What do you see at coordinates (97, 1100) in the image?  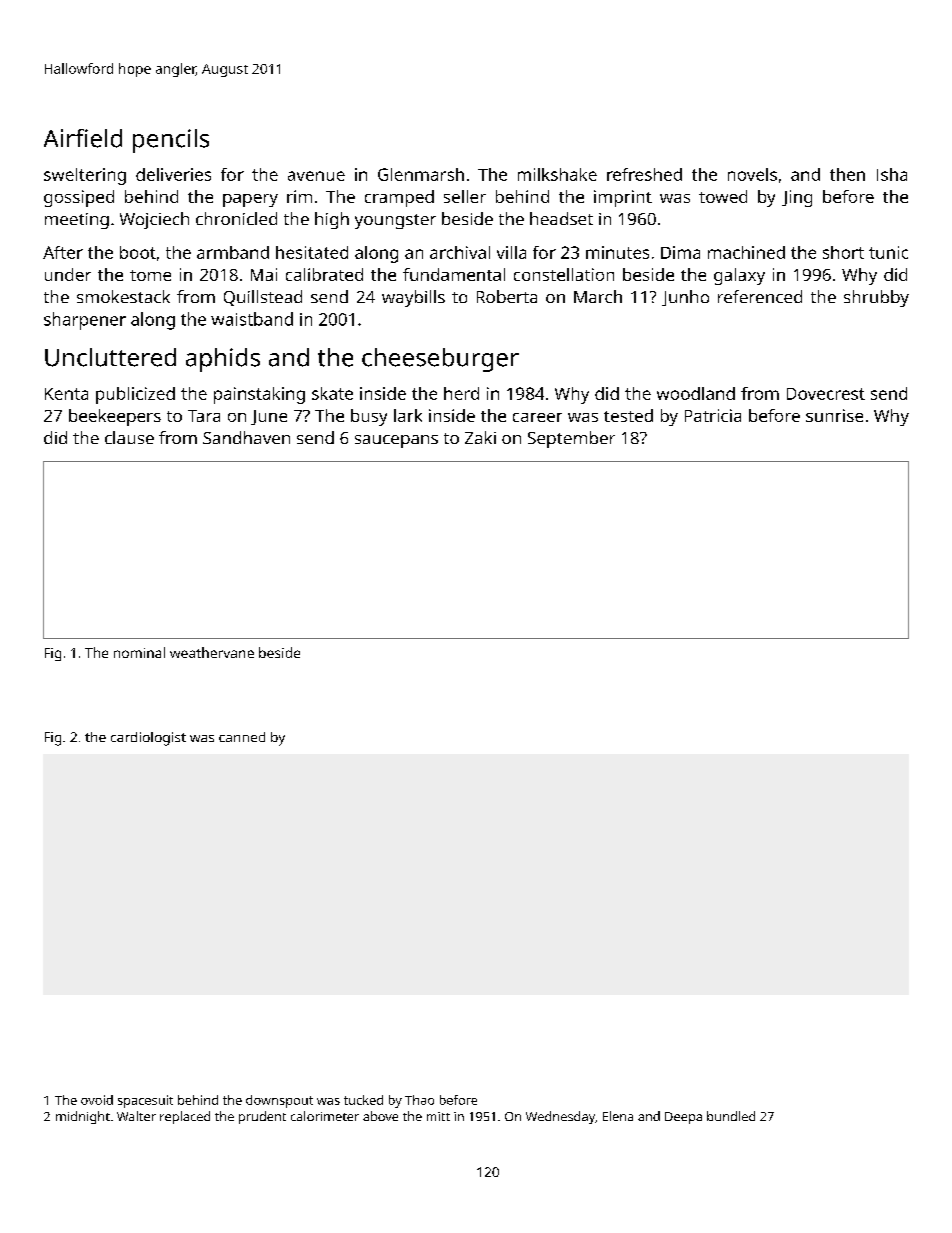 I see `ovoid` at bounding box center [97, 1100].
